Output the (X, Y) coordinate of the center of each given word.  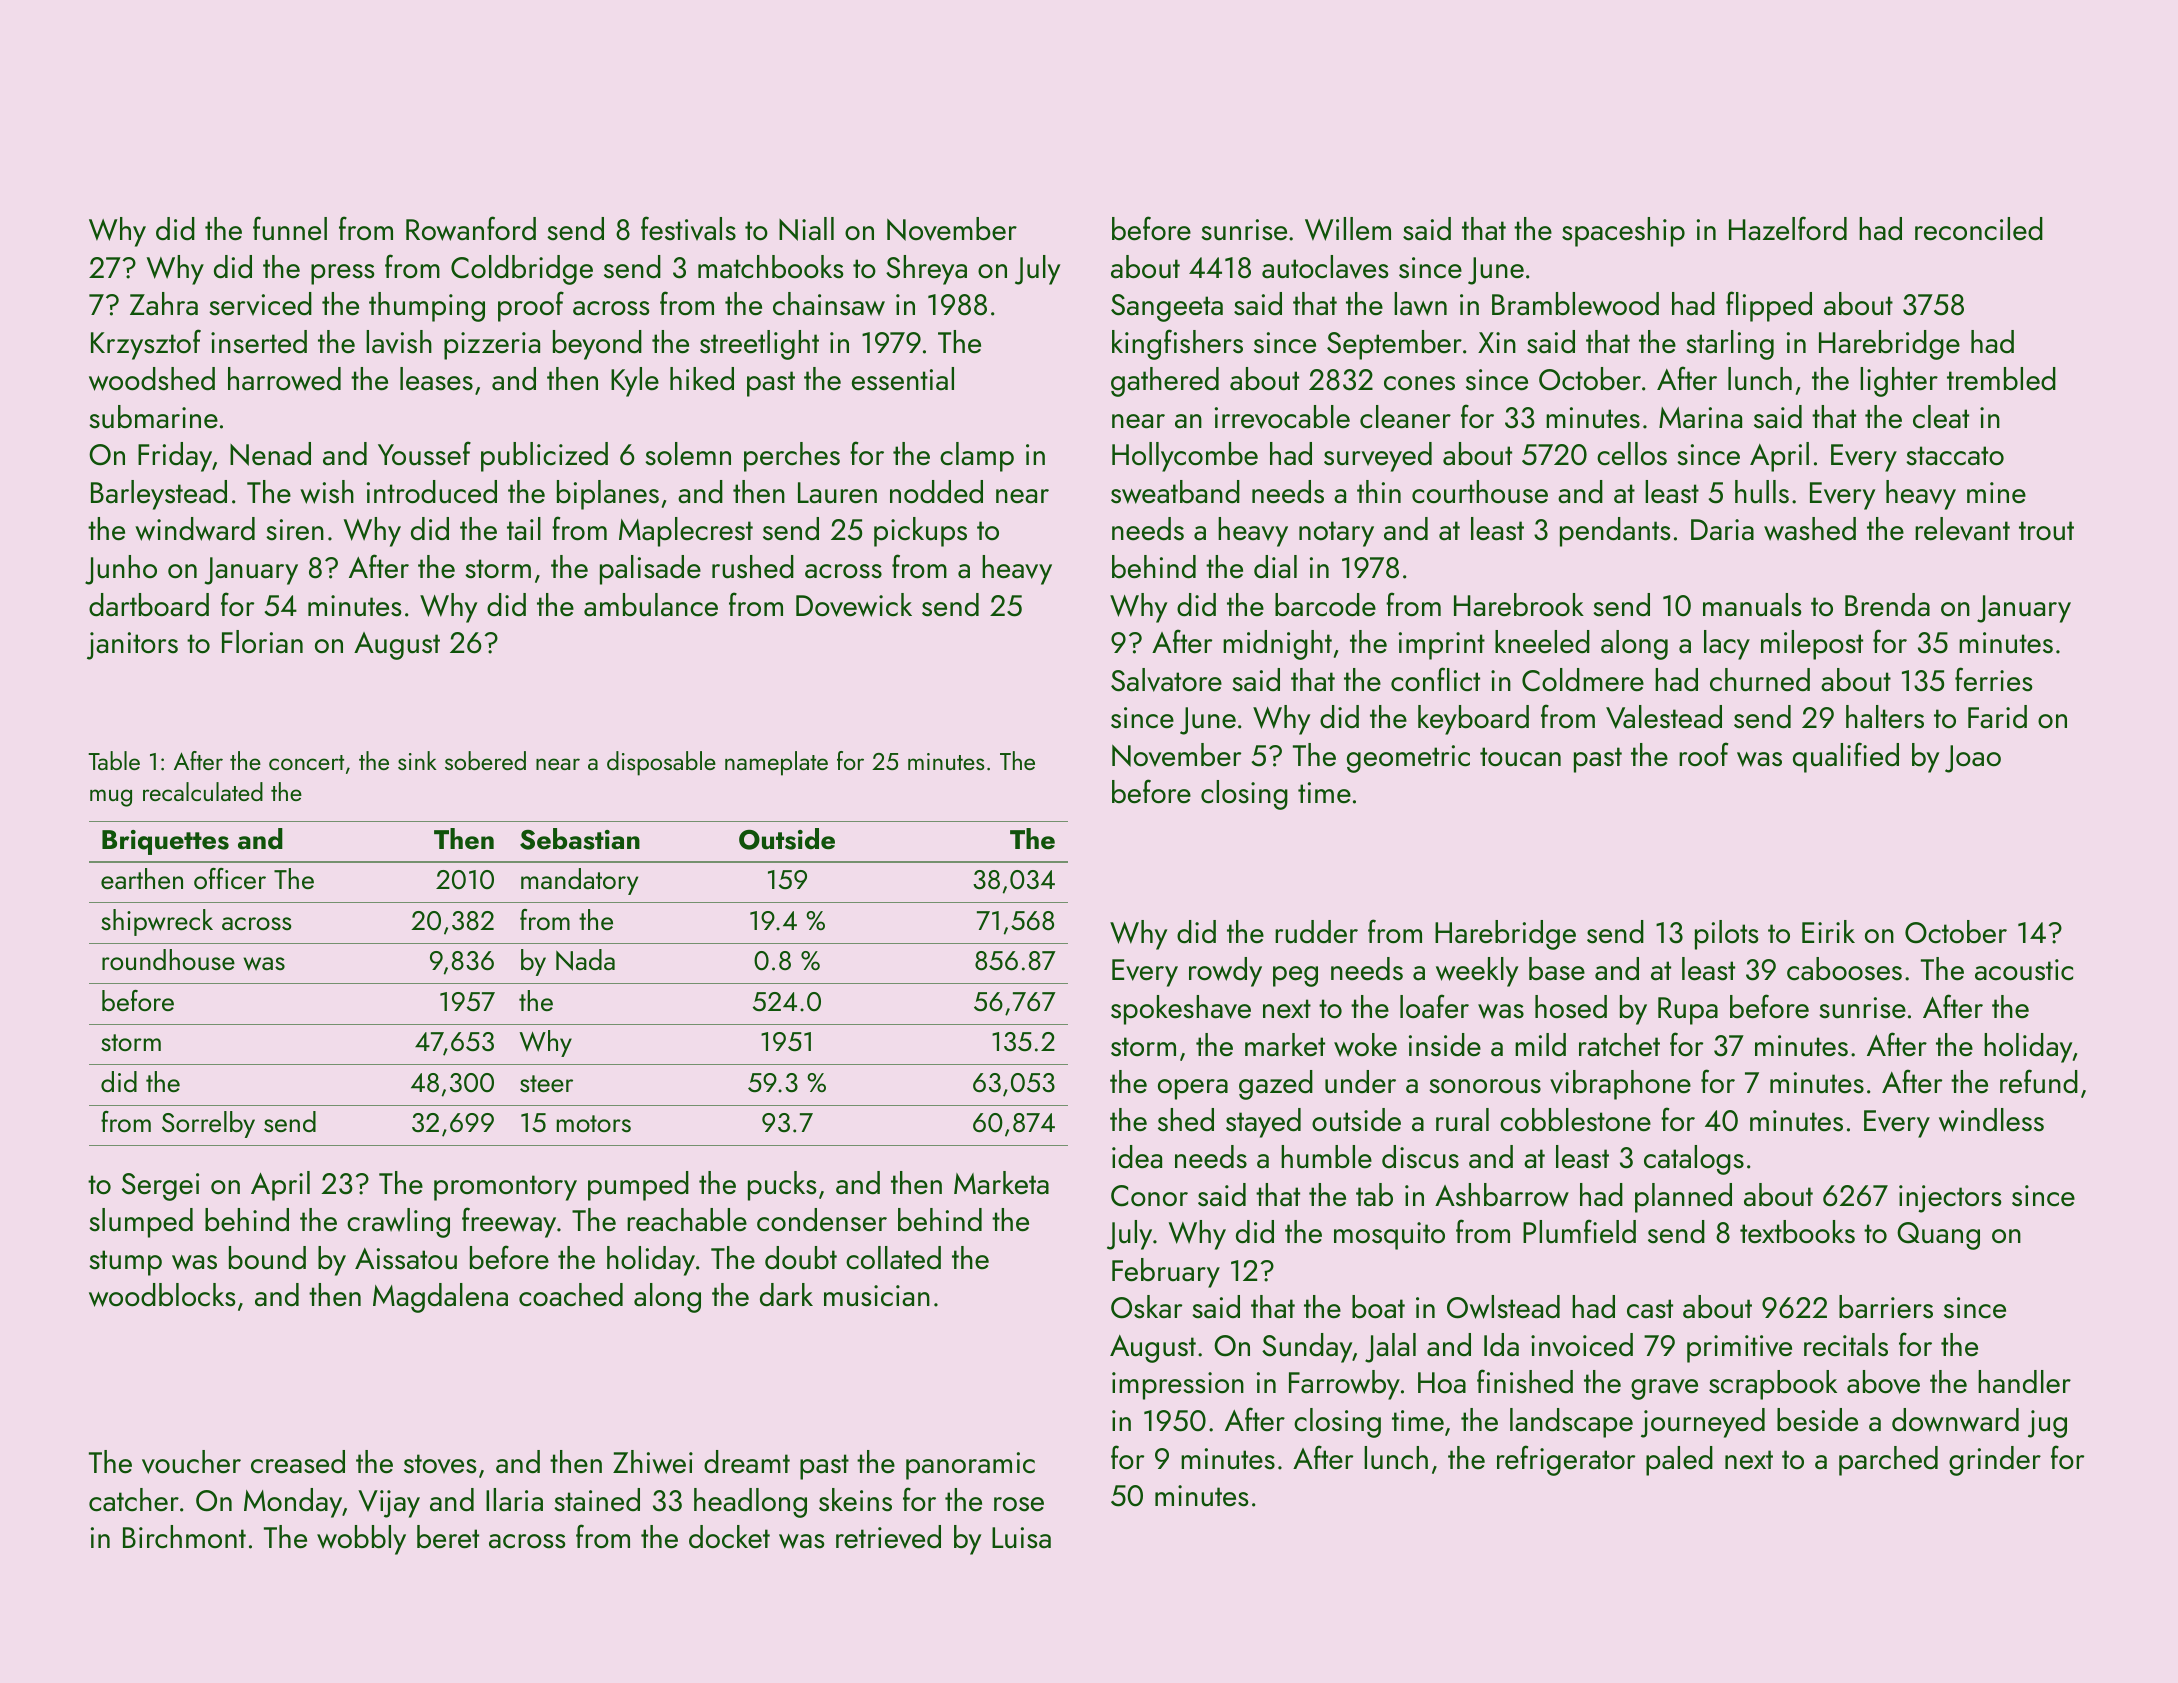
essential (903, 379)
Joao (1973, 759)
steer (546, 1083)
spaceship (1623, 232)
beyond (597, 345)
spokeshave (1181, 1010)
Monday (293, 1503)
